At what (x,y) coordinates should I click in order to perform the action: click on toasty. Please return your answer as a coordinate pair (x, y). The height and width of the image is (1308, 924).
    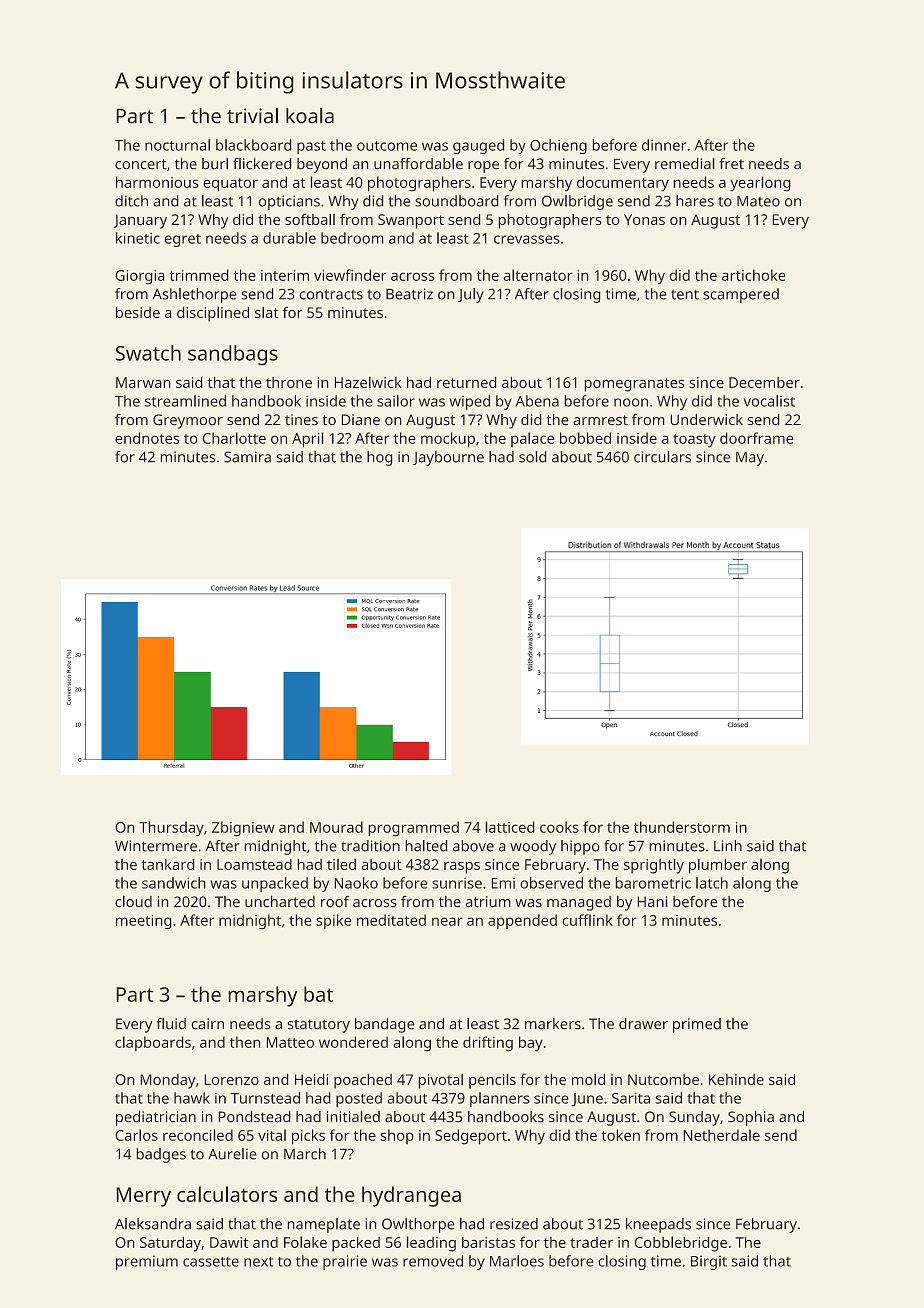
    Looking at the image, I should click on (694, 441).
